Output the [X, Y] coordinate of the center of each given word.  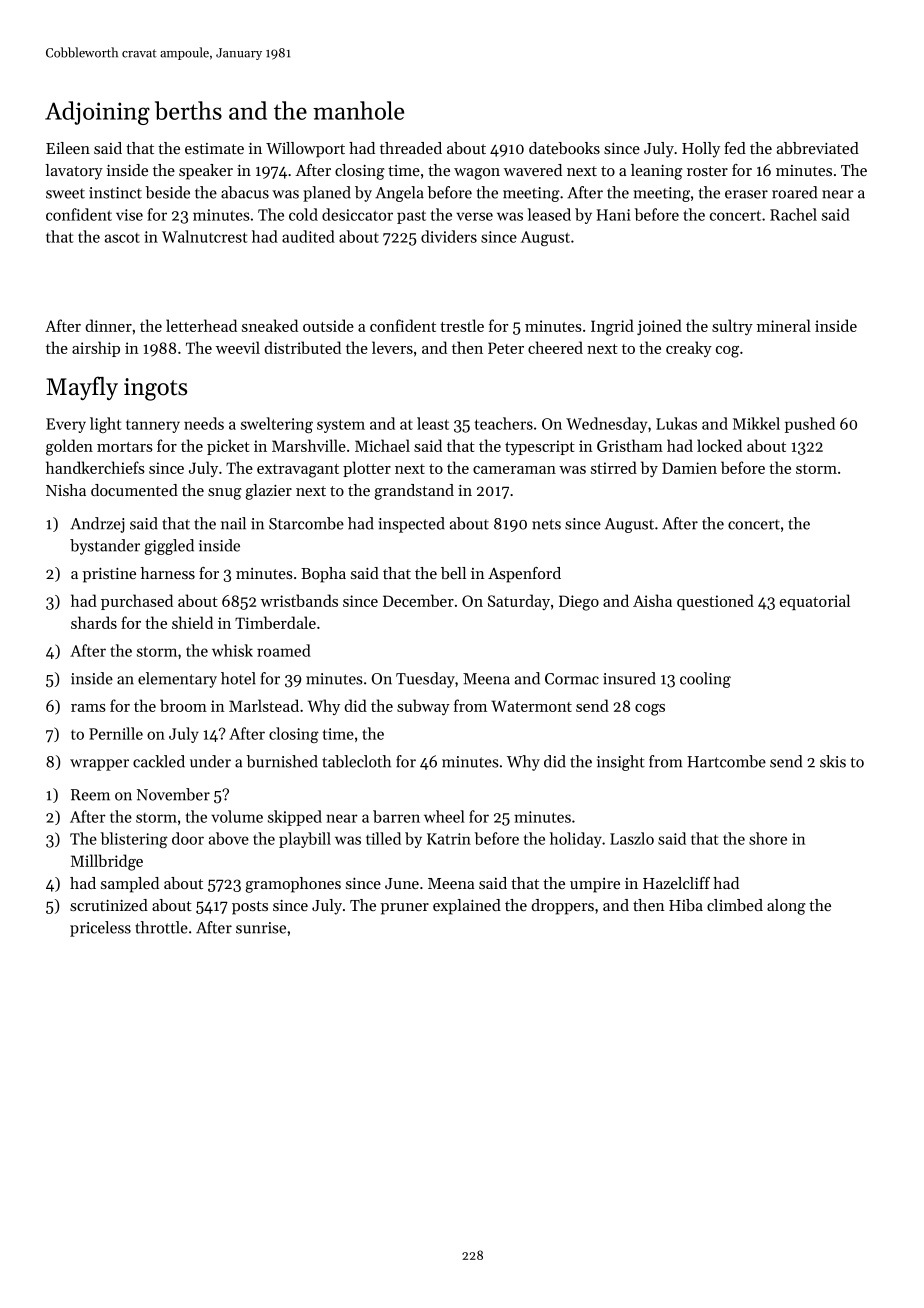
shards [94, 622]
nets [546, 524]
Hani [614, 215]
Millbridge [107, 862]
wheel [444, 816]
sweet [65, 193]
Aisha [652, 600]
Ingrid [612, 327]
